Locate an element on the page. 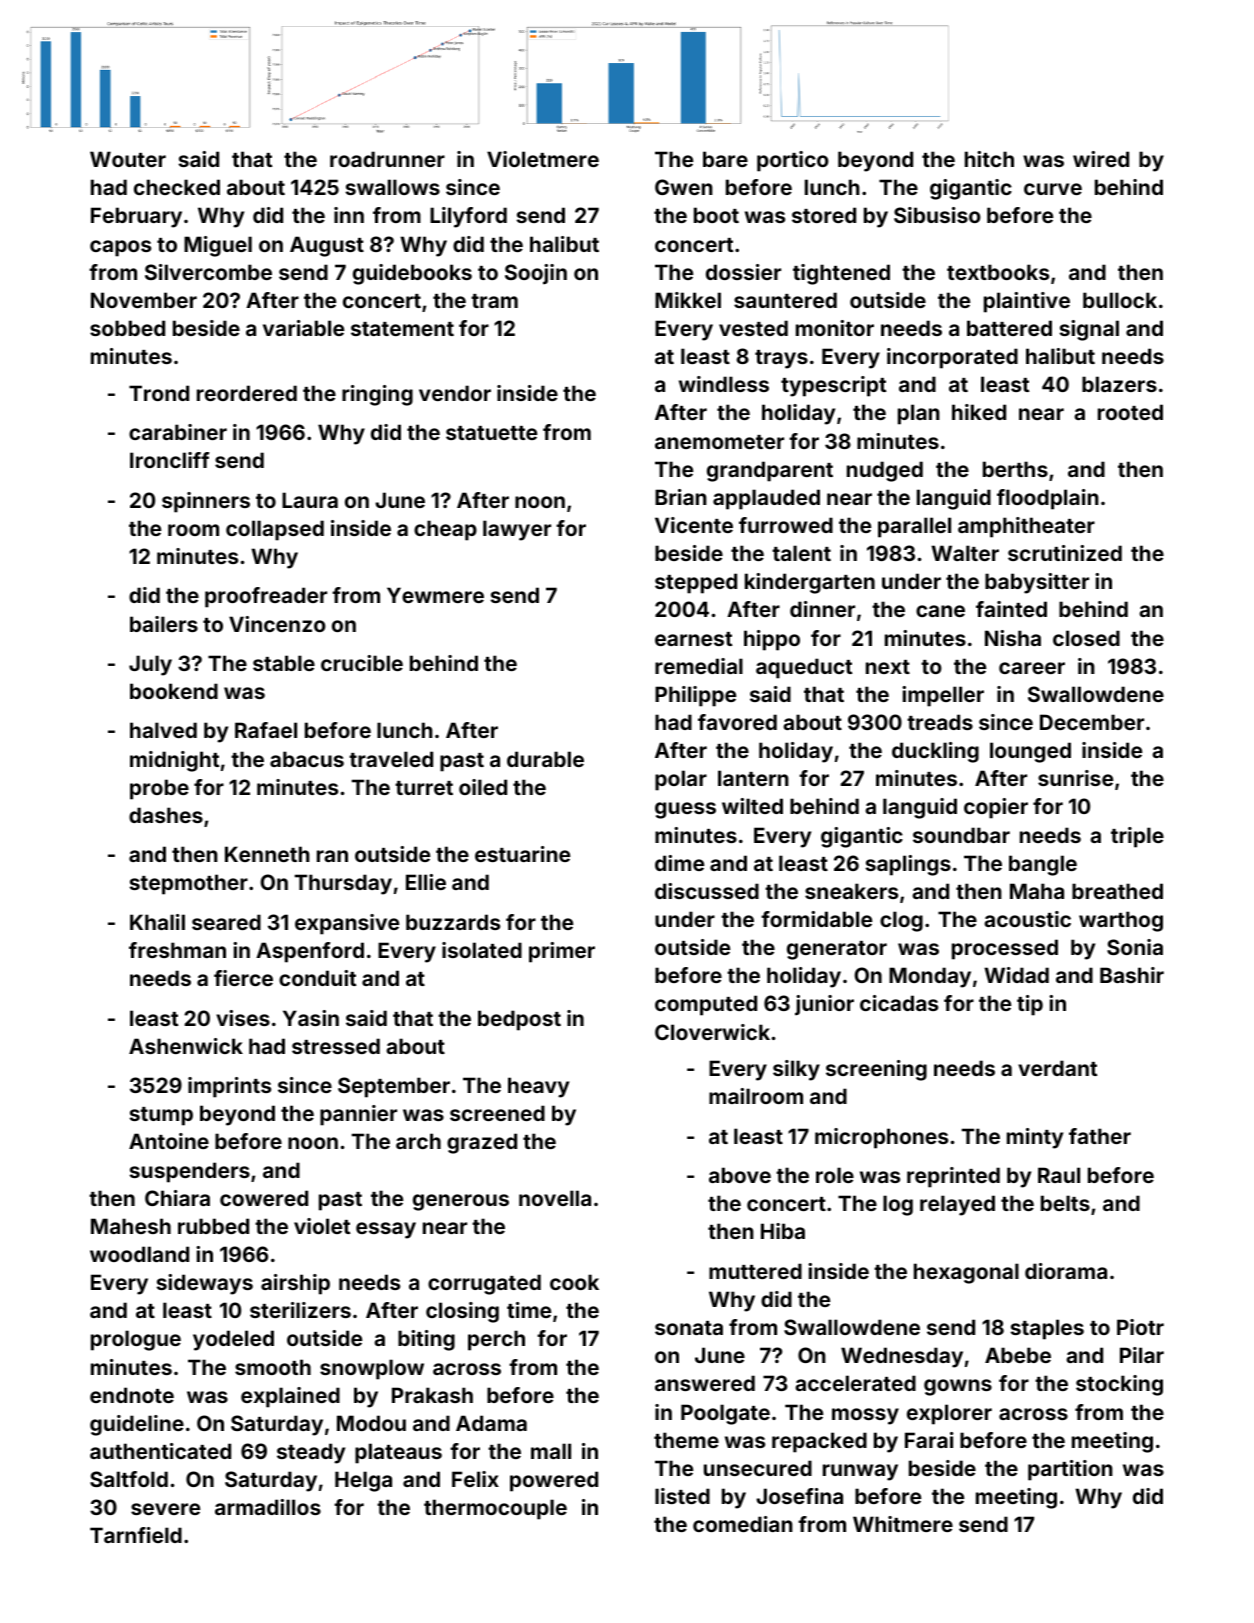 This image has height=1623, width=1254. ringing is located at coordinates (377, 395).
